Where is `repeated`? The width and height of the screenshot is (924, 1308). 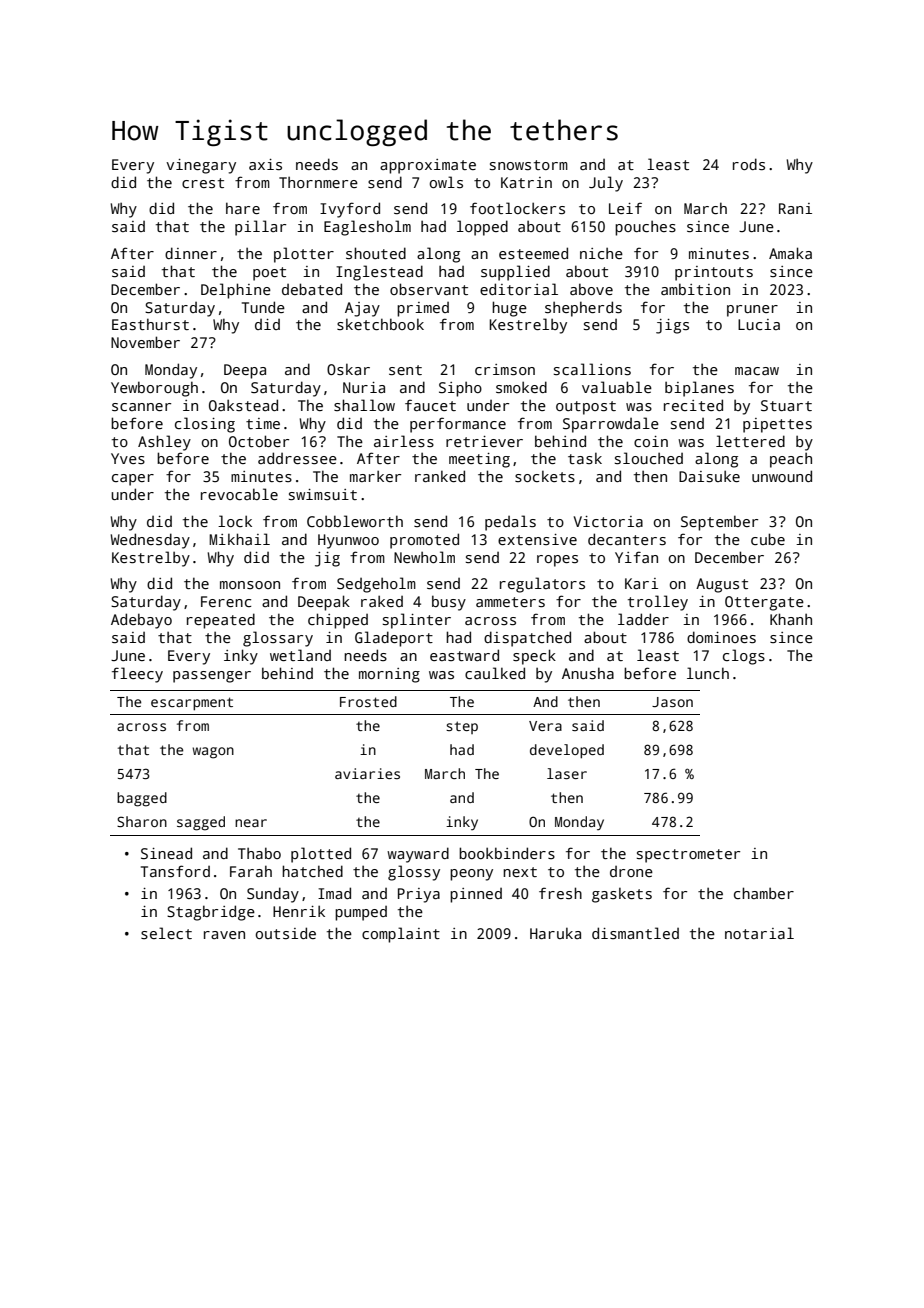 repeated is located at coordinates (221, 621).
